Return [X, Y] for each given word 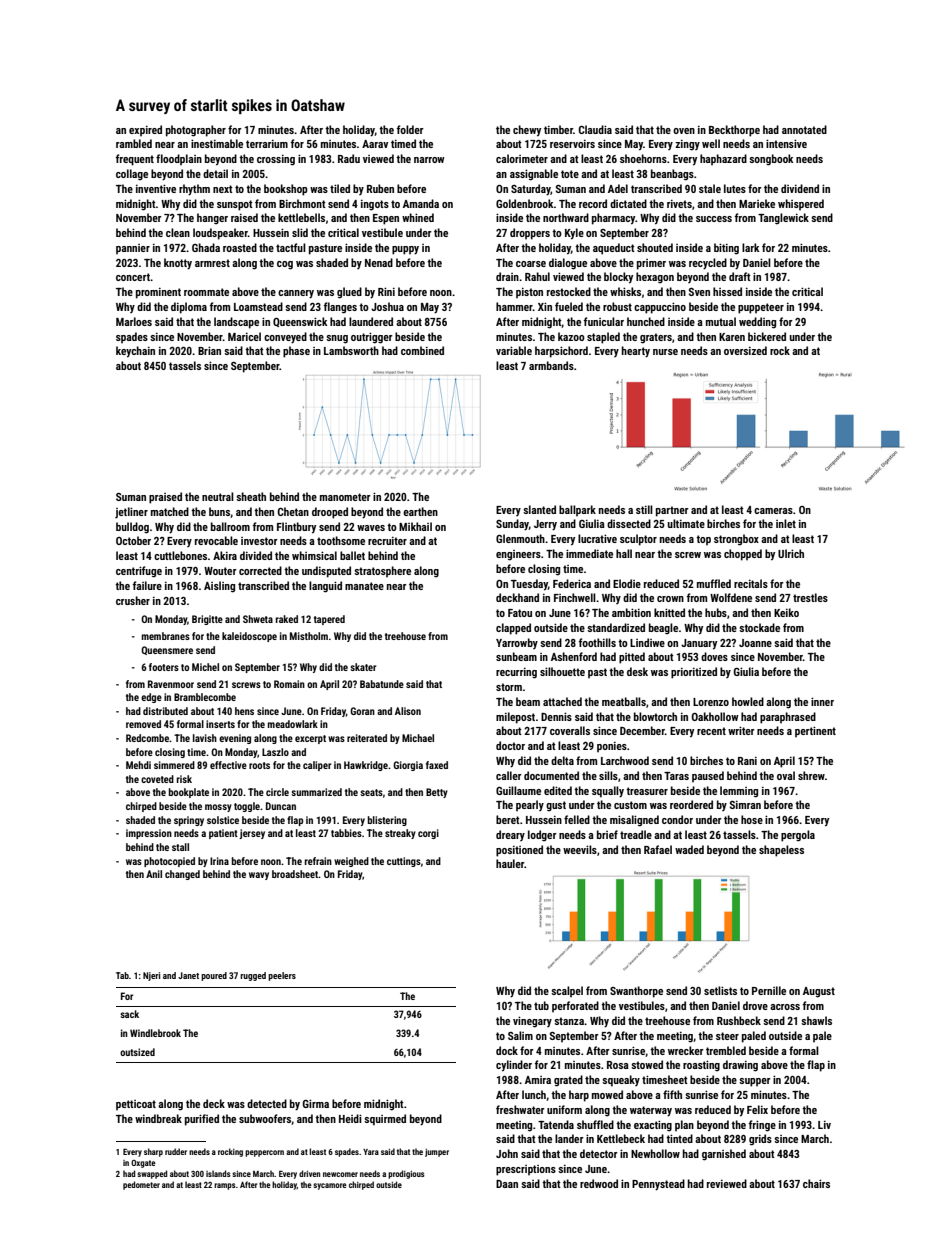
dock [507, 1050]
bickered [767, 336]
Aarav [375, 144]
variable [514, 350]
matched [170, 511]
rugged [253, 976]
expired [145, 130]
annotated [804, 129]
